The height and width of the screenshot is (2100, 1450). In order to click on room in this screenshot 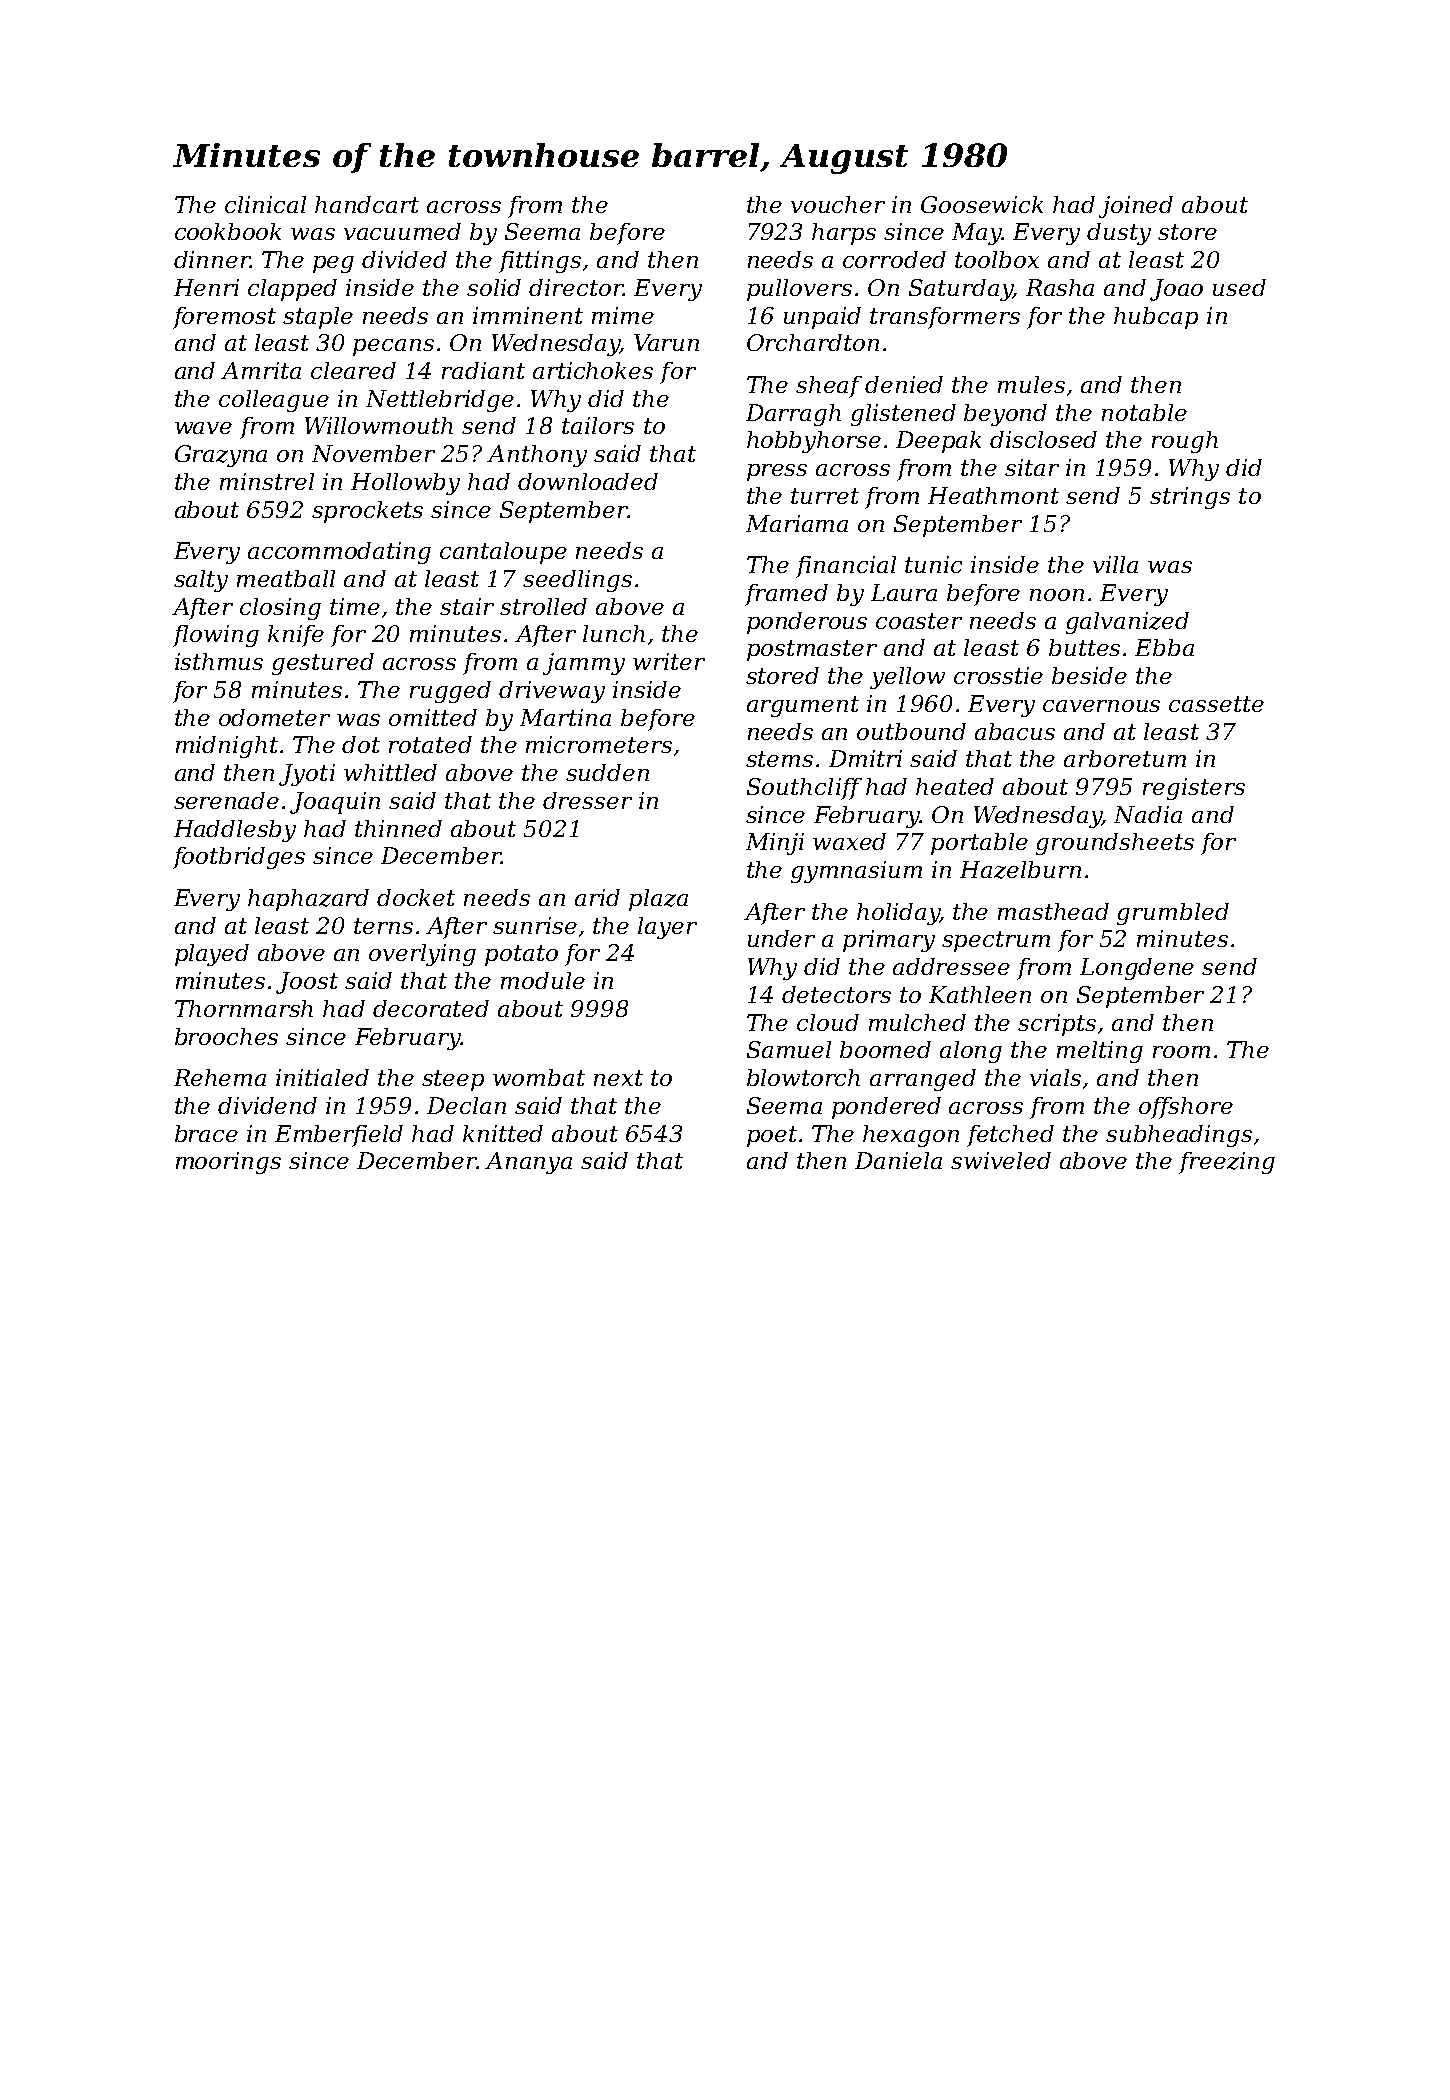, I will do `click(1181, 1052)`.
